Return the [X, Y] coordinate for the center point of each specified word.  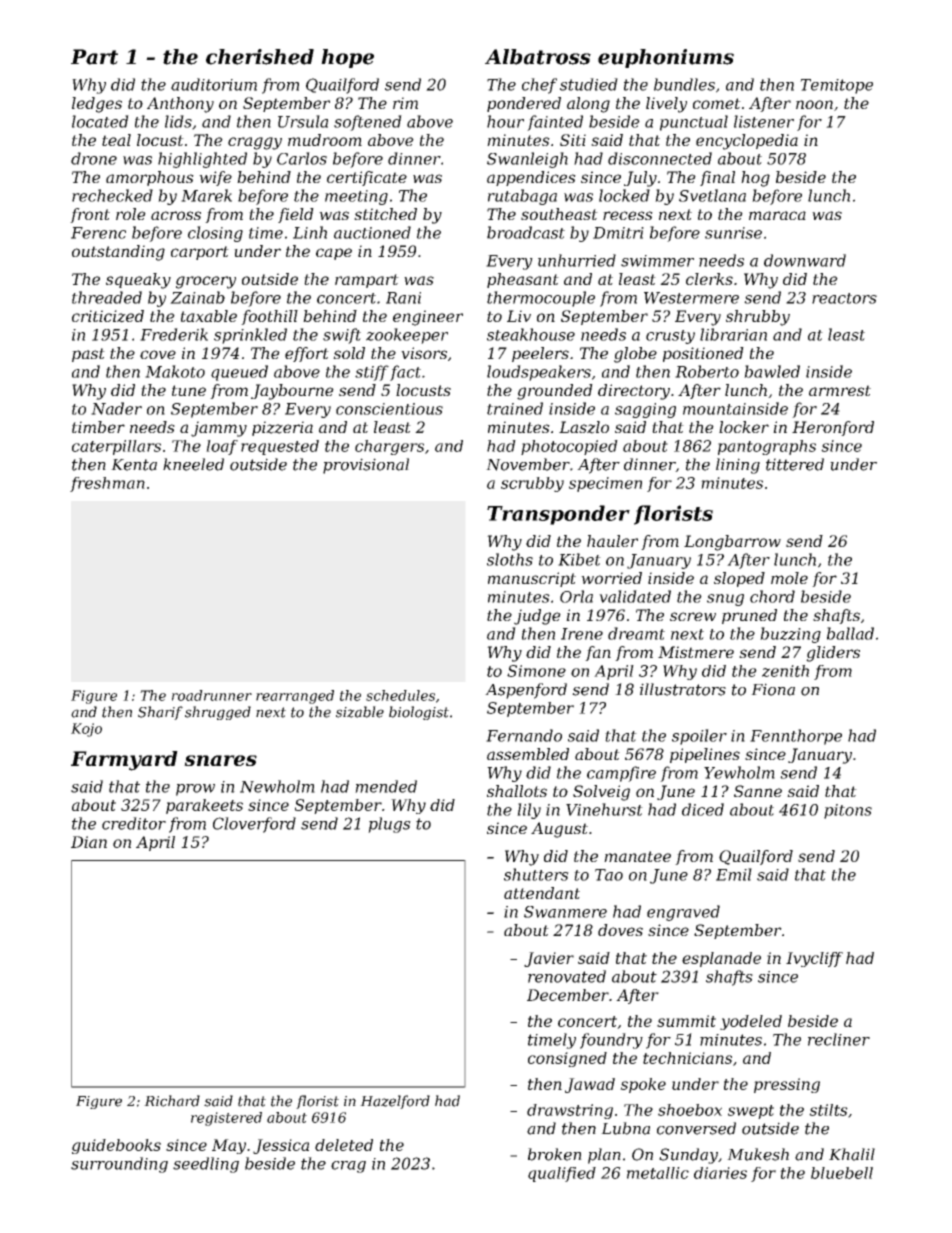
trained [515, 408]
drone [94, 158]
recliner [839, 1039]
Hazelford [395, 1102]
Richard [172, 1101]
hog [755, 179]
